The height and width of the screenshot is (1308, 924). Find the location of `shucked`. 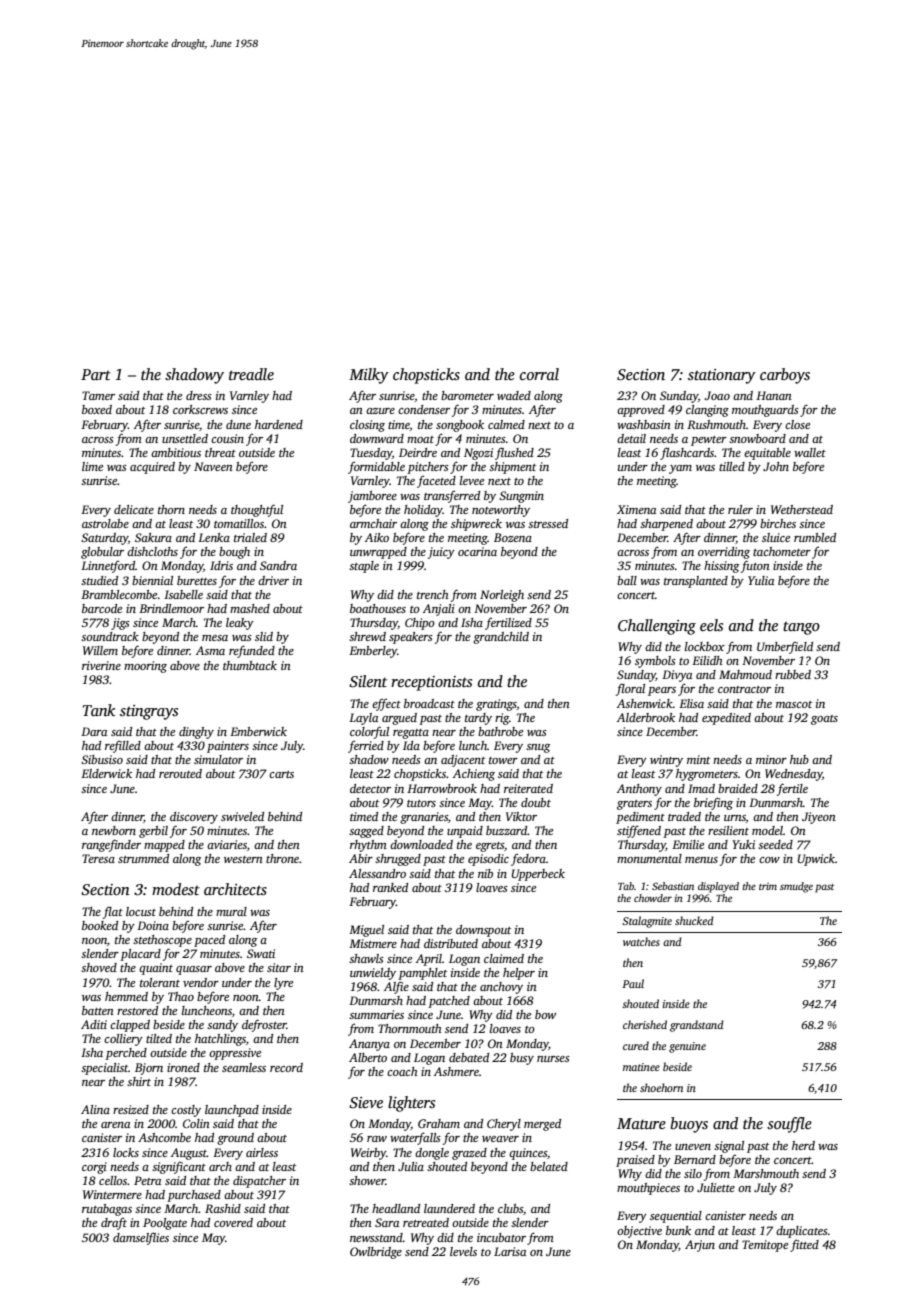

shucked is located at coordinates (694, 920).
